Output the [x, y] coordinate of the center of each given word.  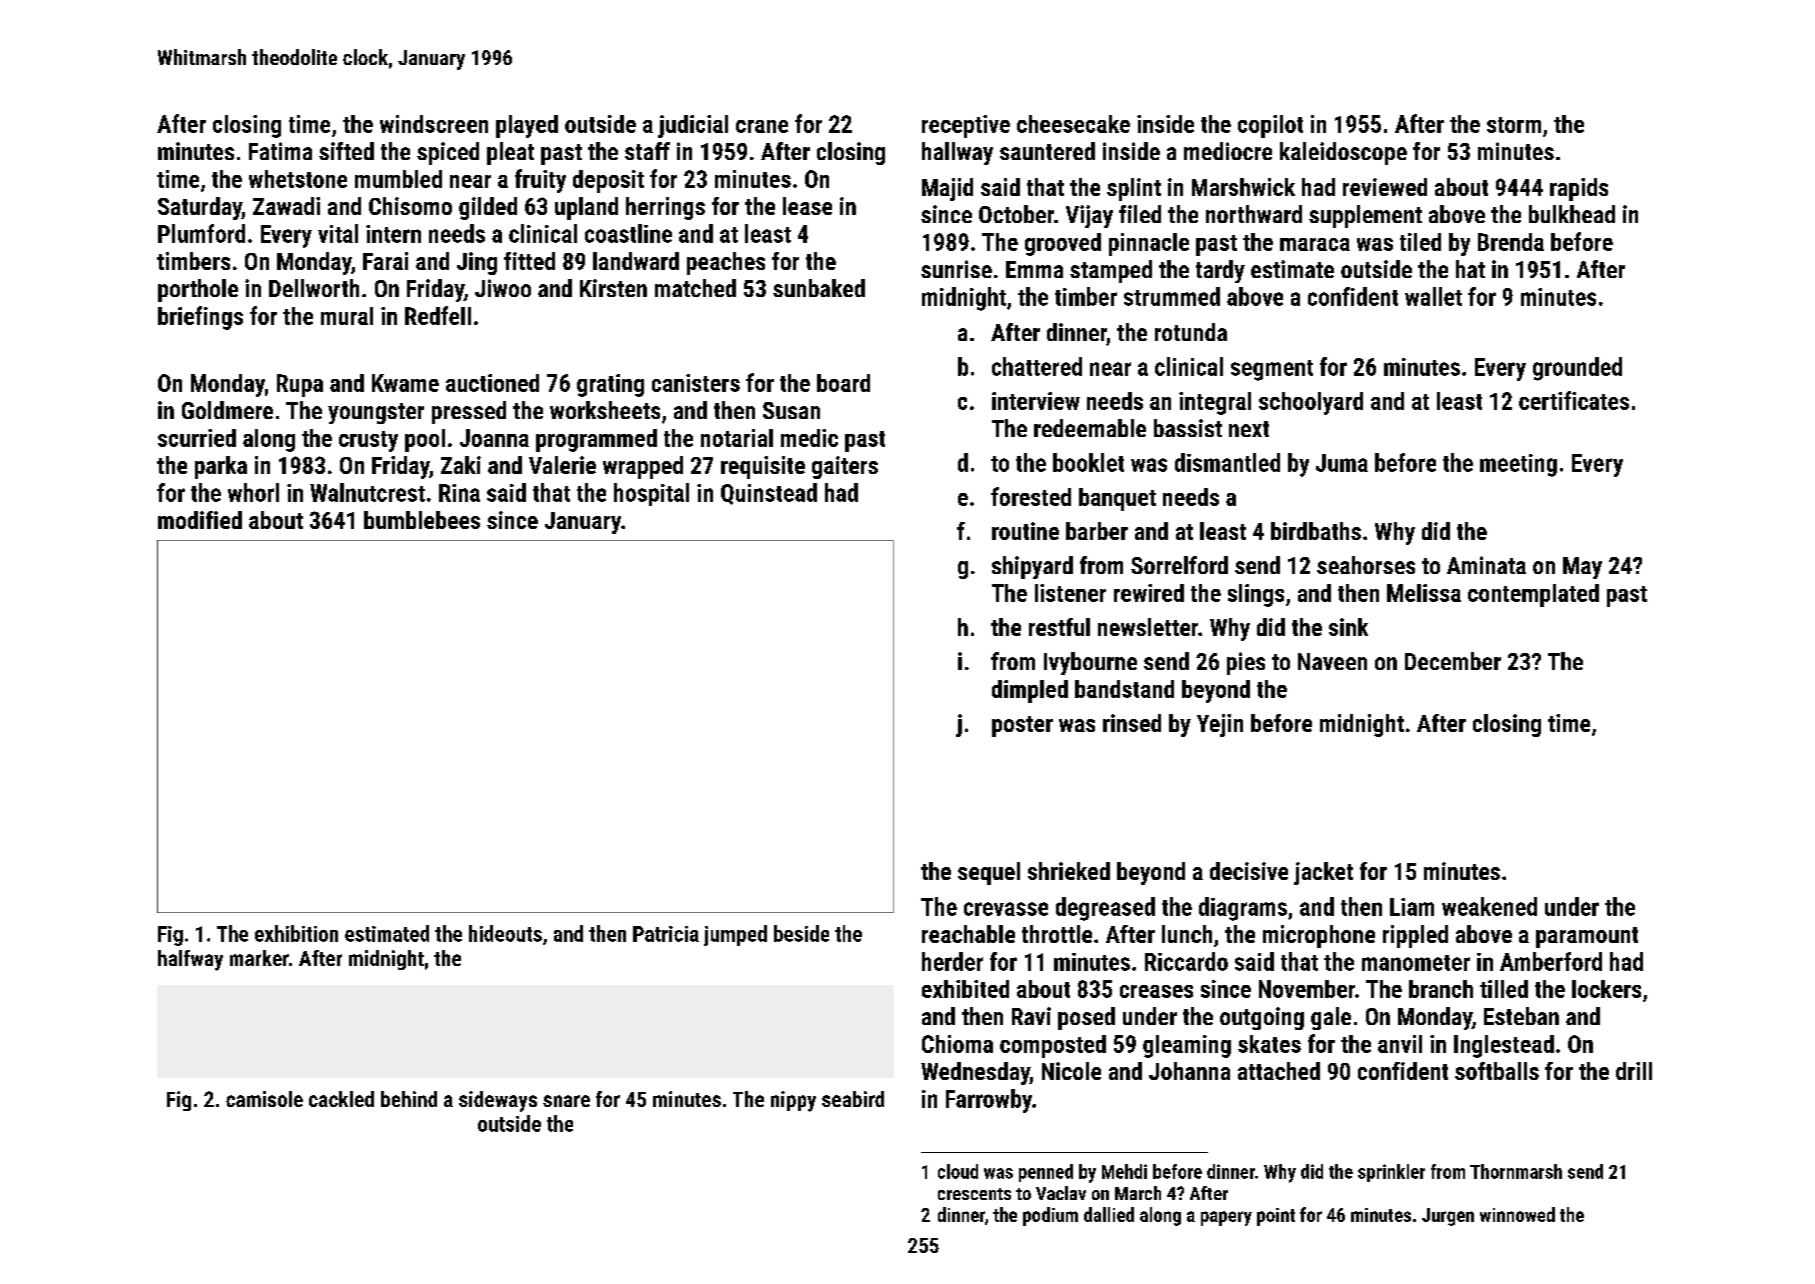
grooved [1063, 244]
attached [1279, 1071]
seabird [853, 1099]
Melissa [1424, 593]
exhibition [296, 933]
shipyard [1032, 567]
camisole [264, 1099]
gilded [488, 208]
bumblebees [422, 520]
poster [1022, 726]
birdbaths [1316, 531]
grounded [1577, 369]
